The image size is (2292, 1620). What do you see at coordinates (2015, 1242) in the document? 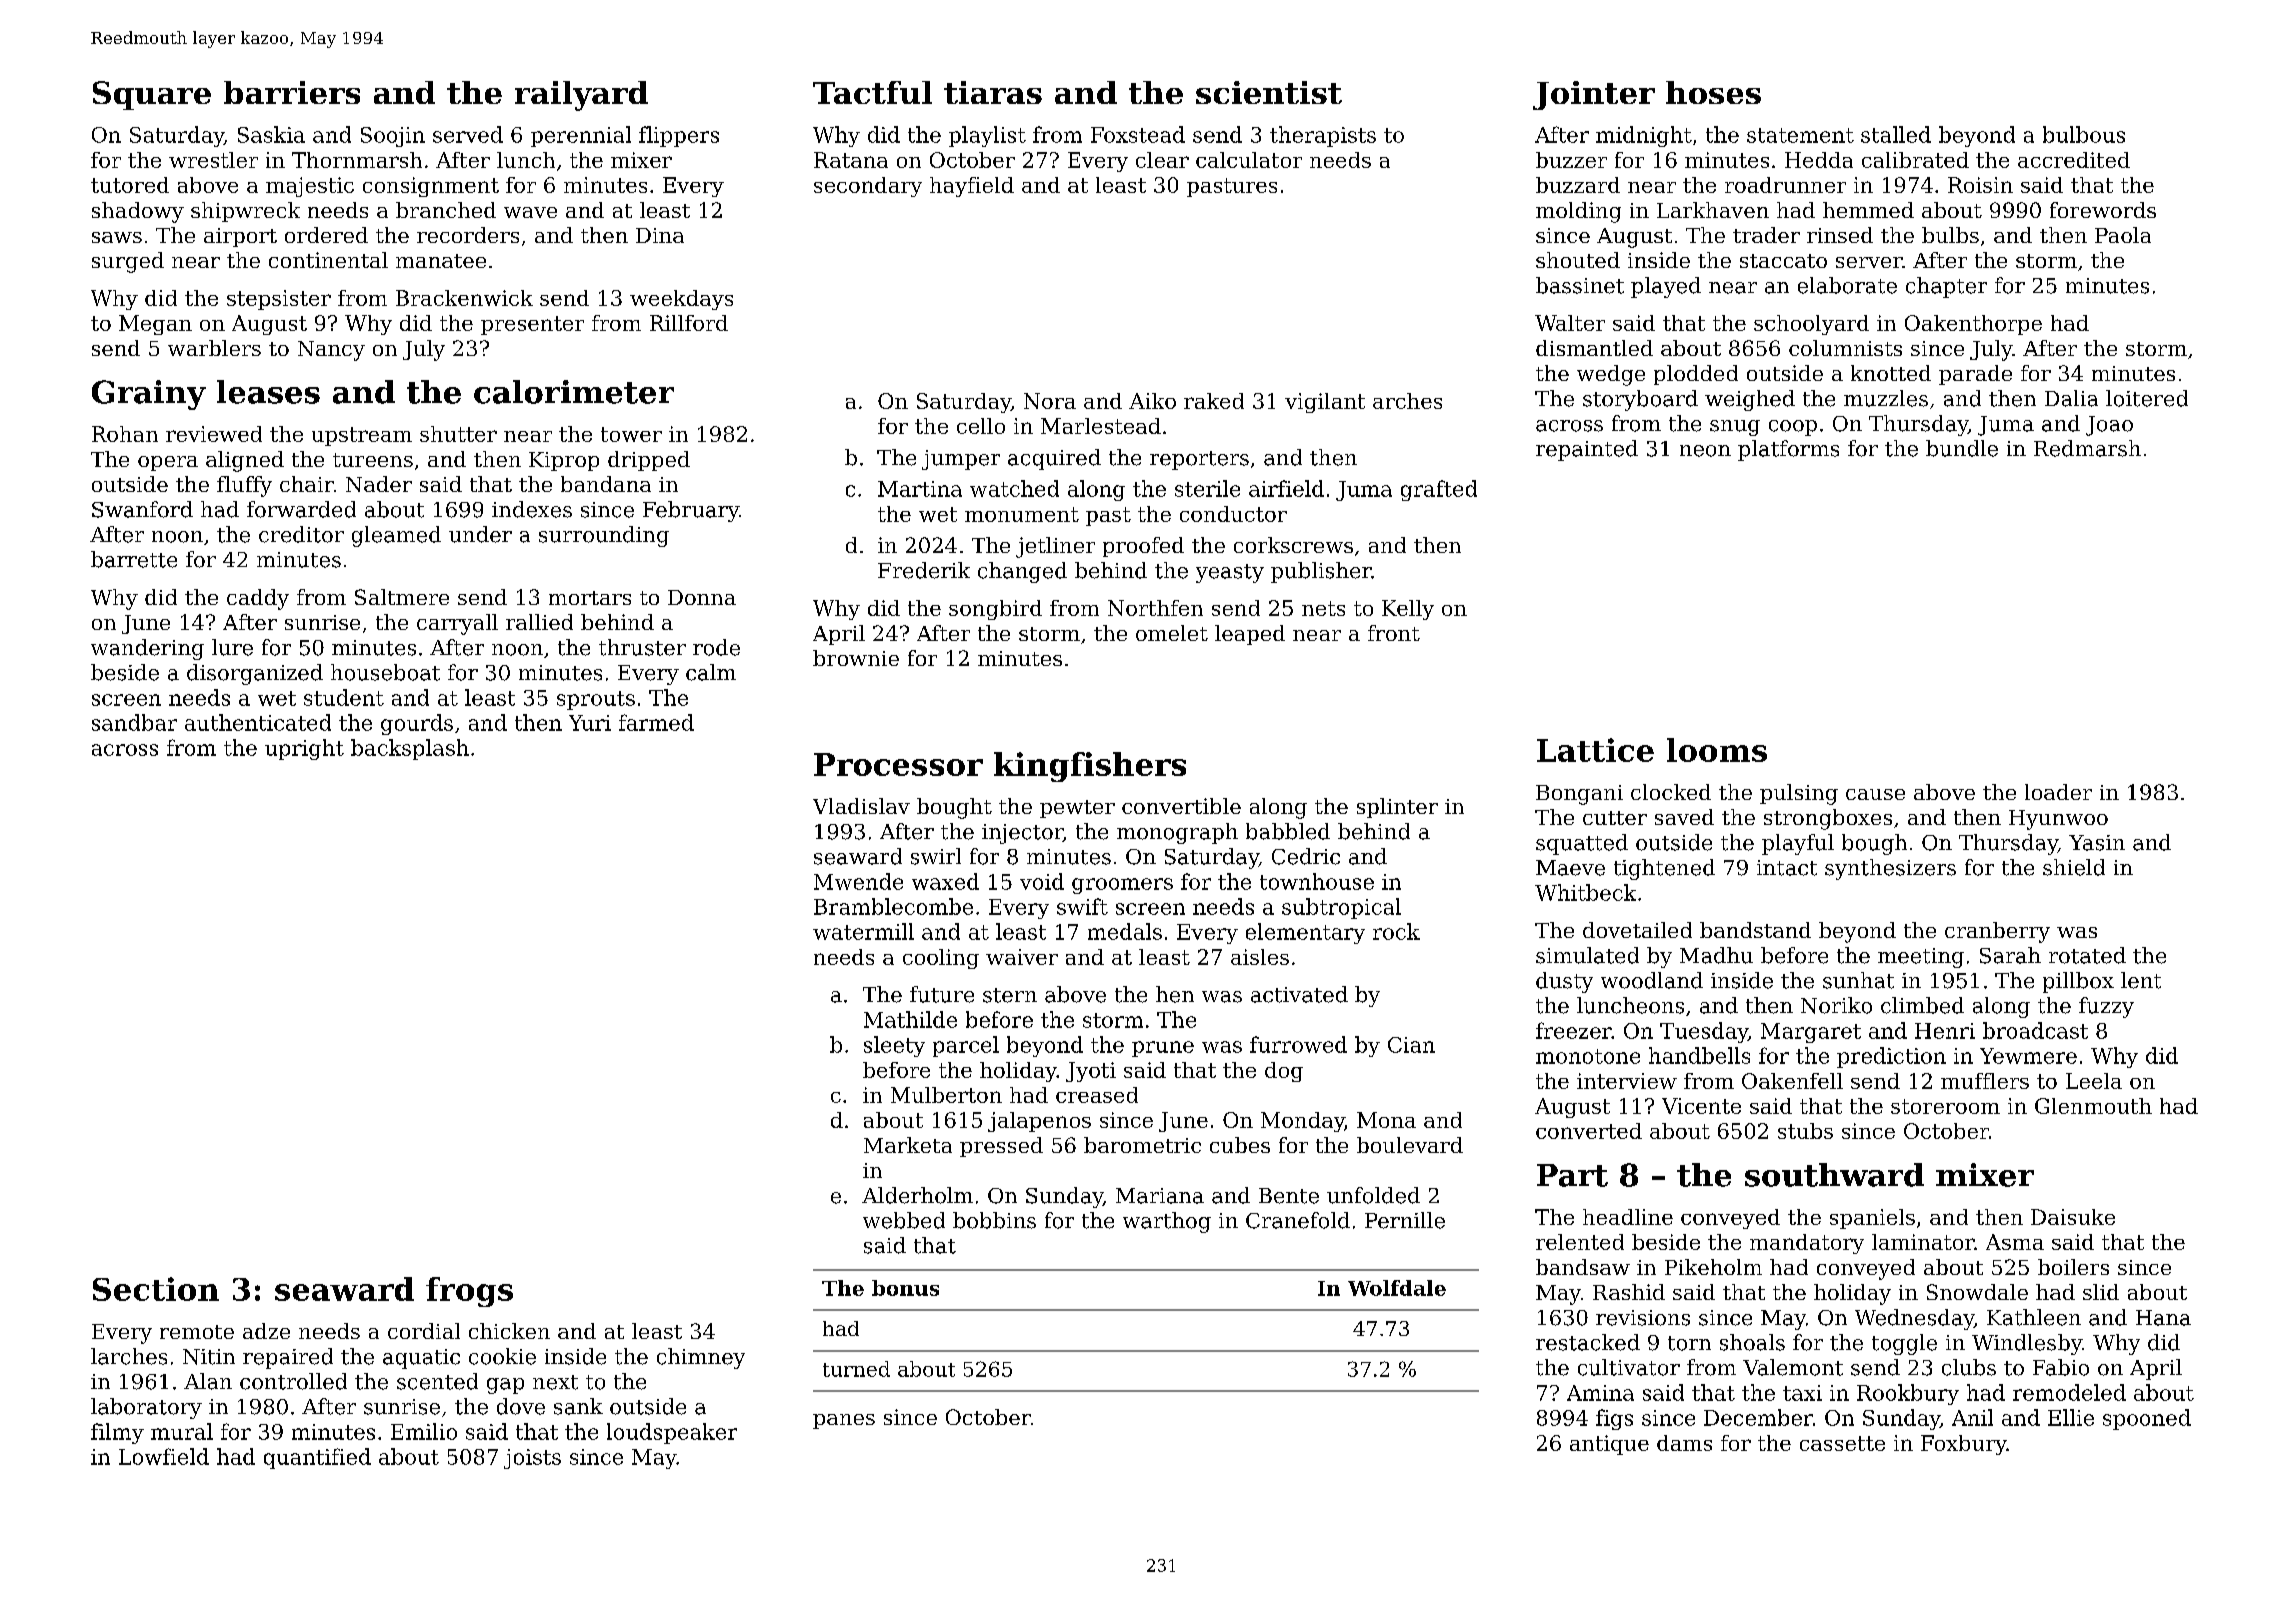
I see `Asma` at bounding box center [2015, 1242].
